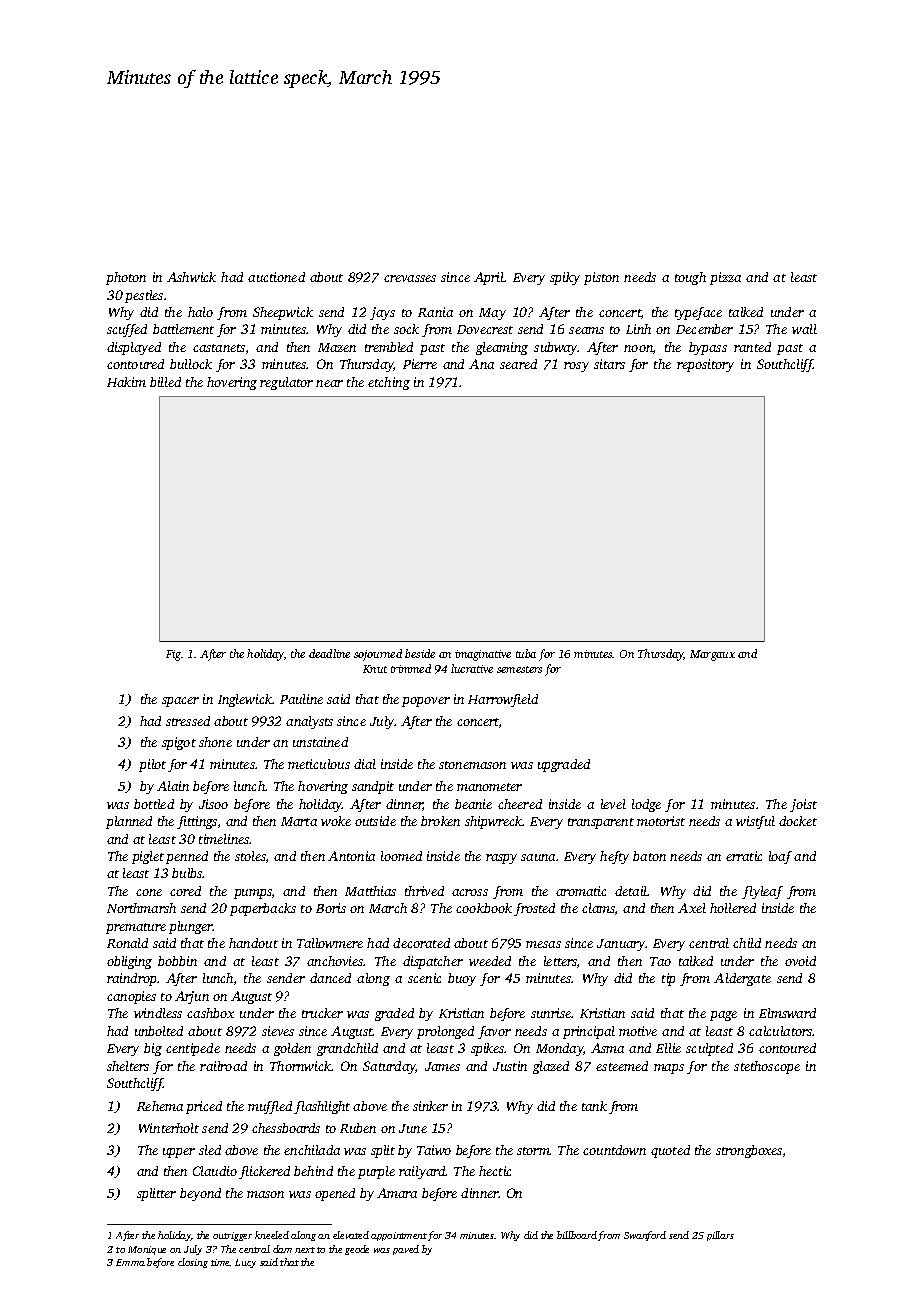 The height and width of the screenshot is (1308, 924). What do you see at coordinates (609, 364) in the screenshot?
I see `sitars` at bounding box center [609, 364].
